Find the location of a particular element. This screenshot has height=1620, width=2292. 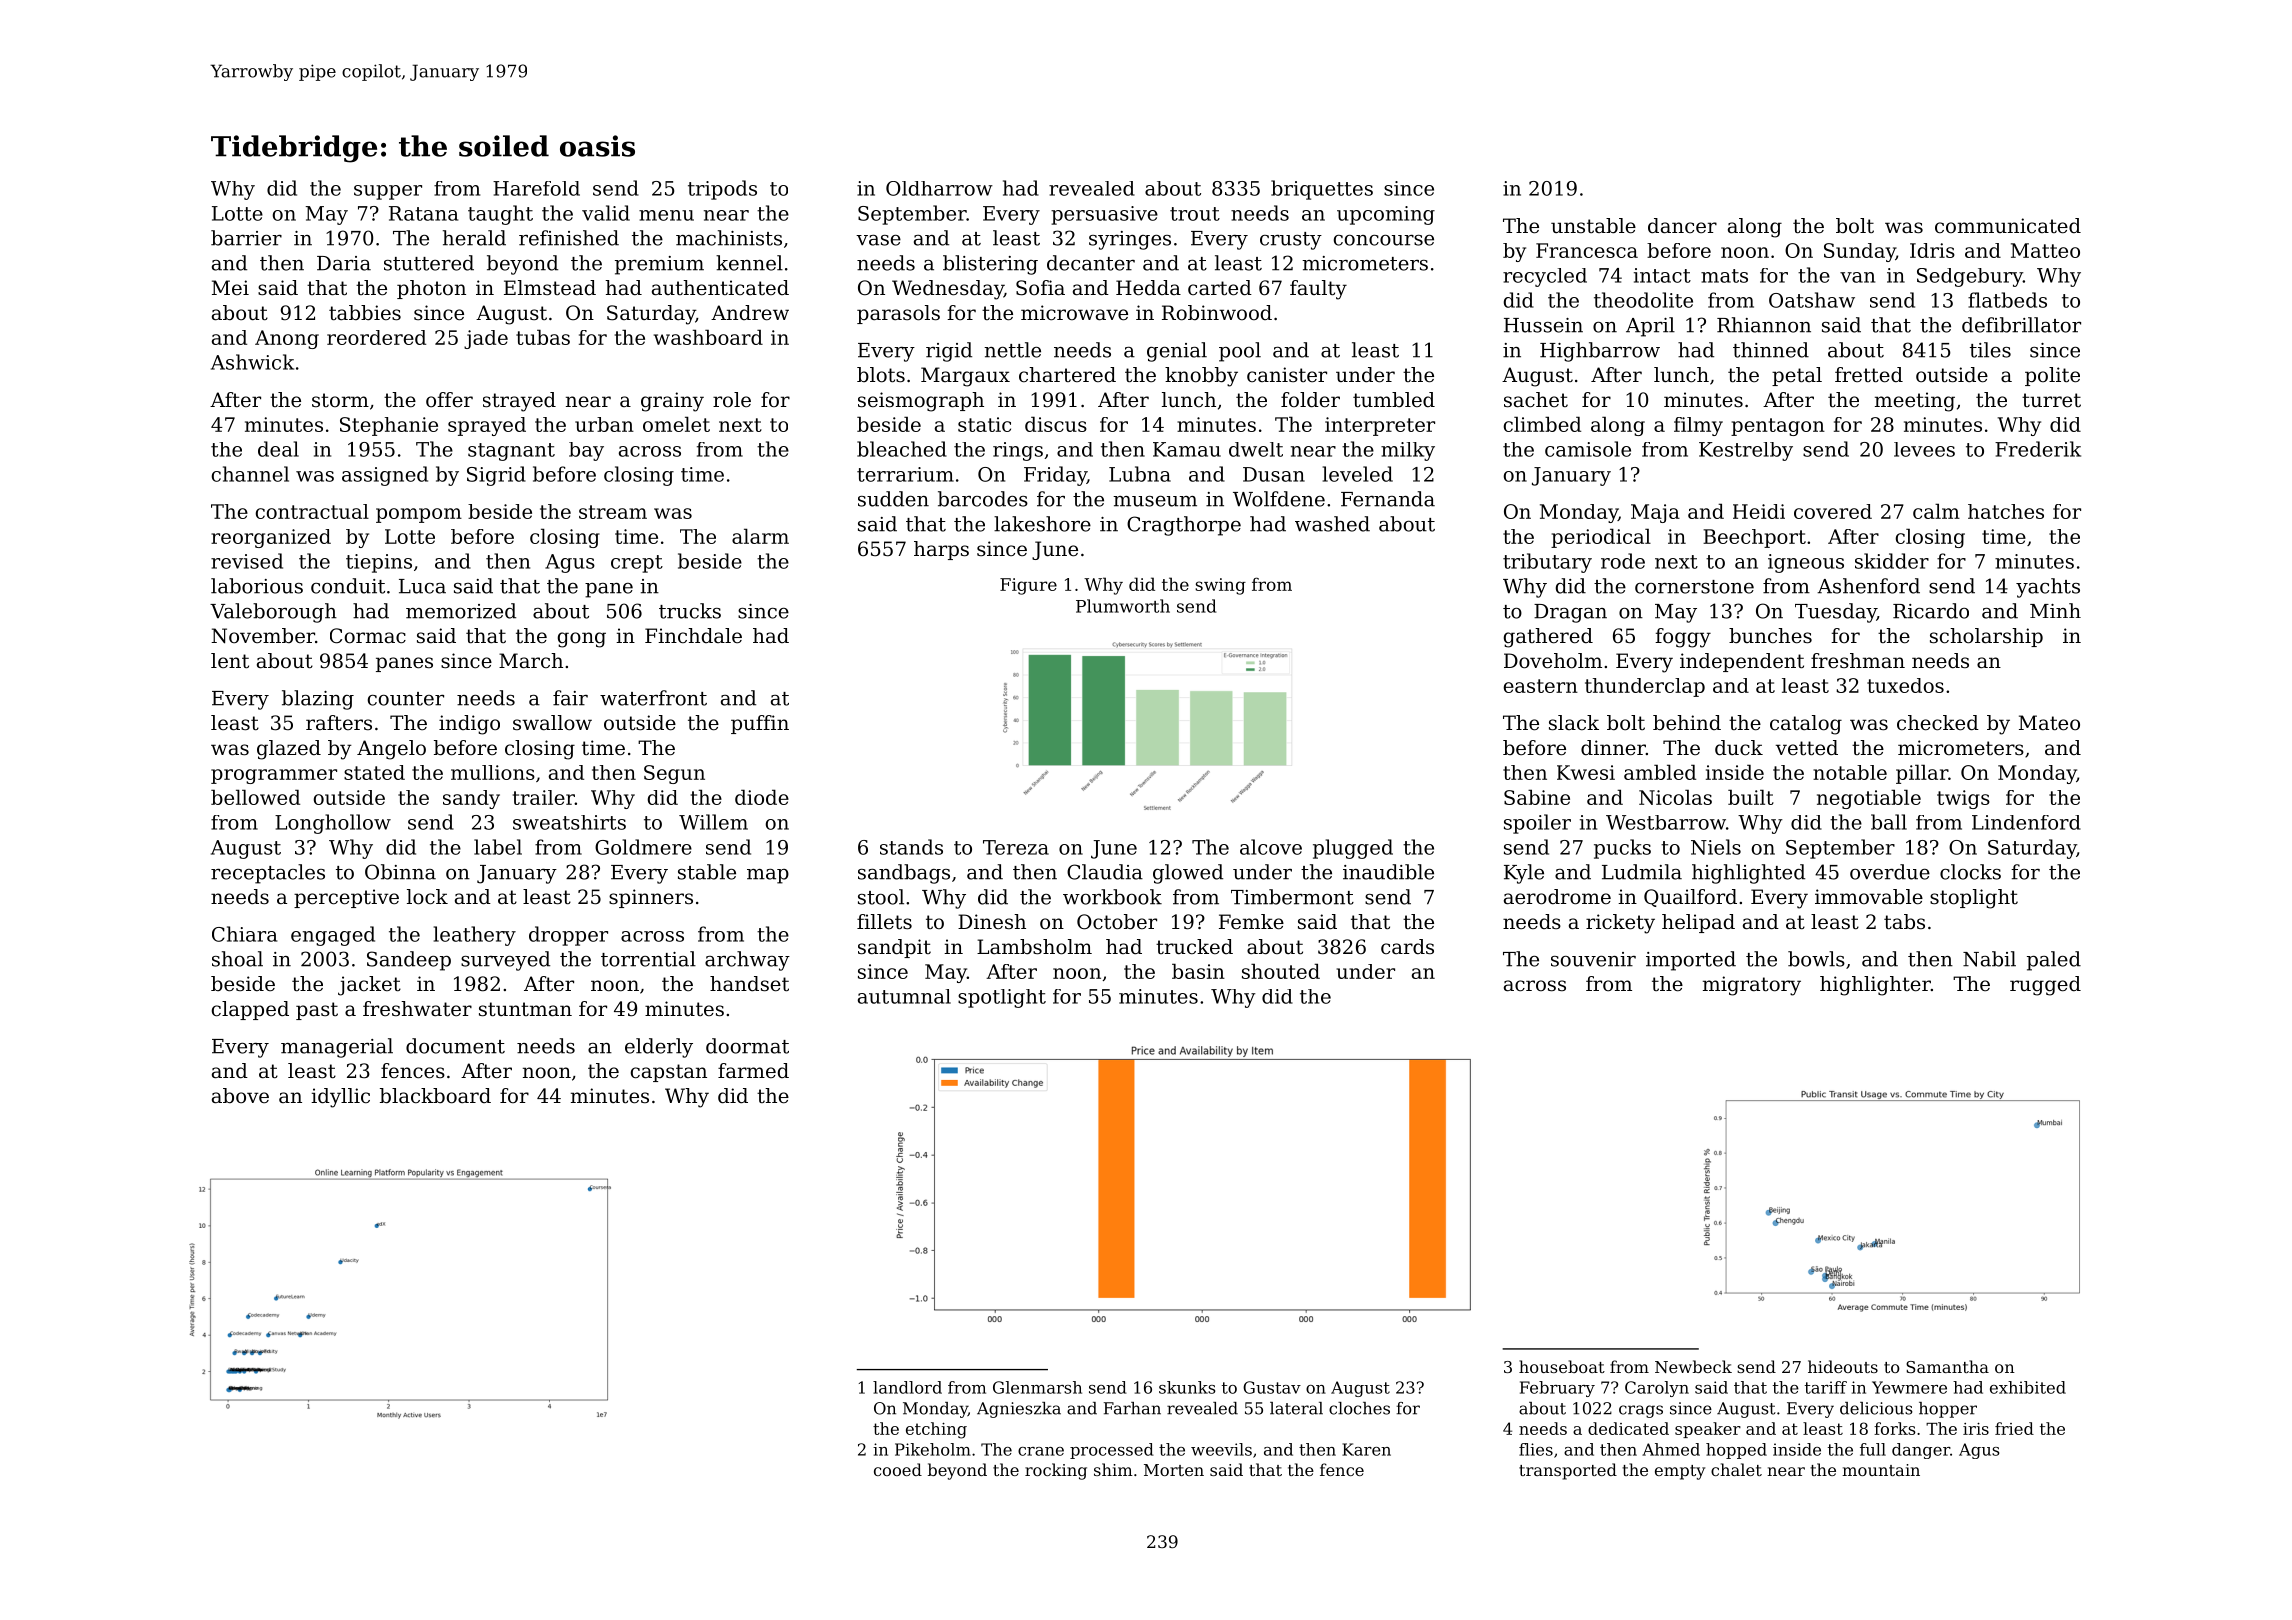

pentagon is located at coordinates (1778, 427).
